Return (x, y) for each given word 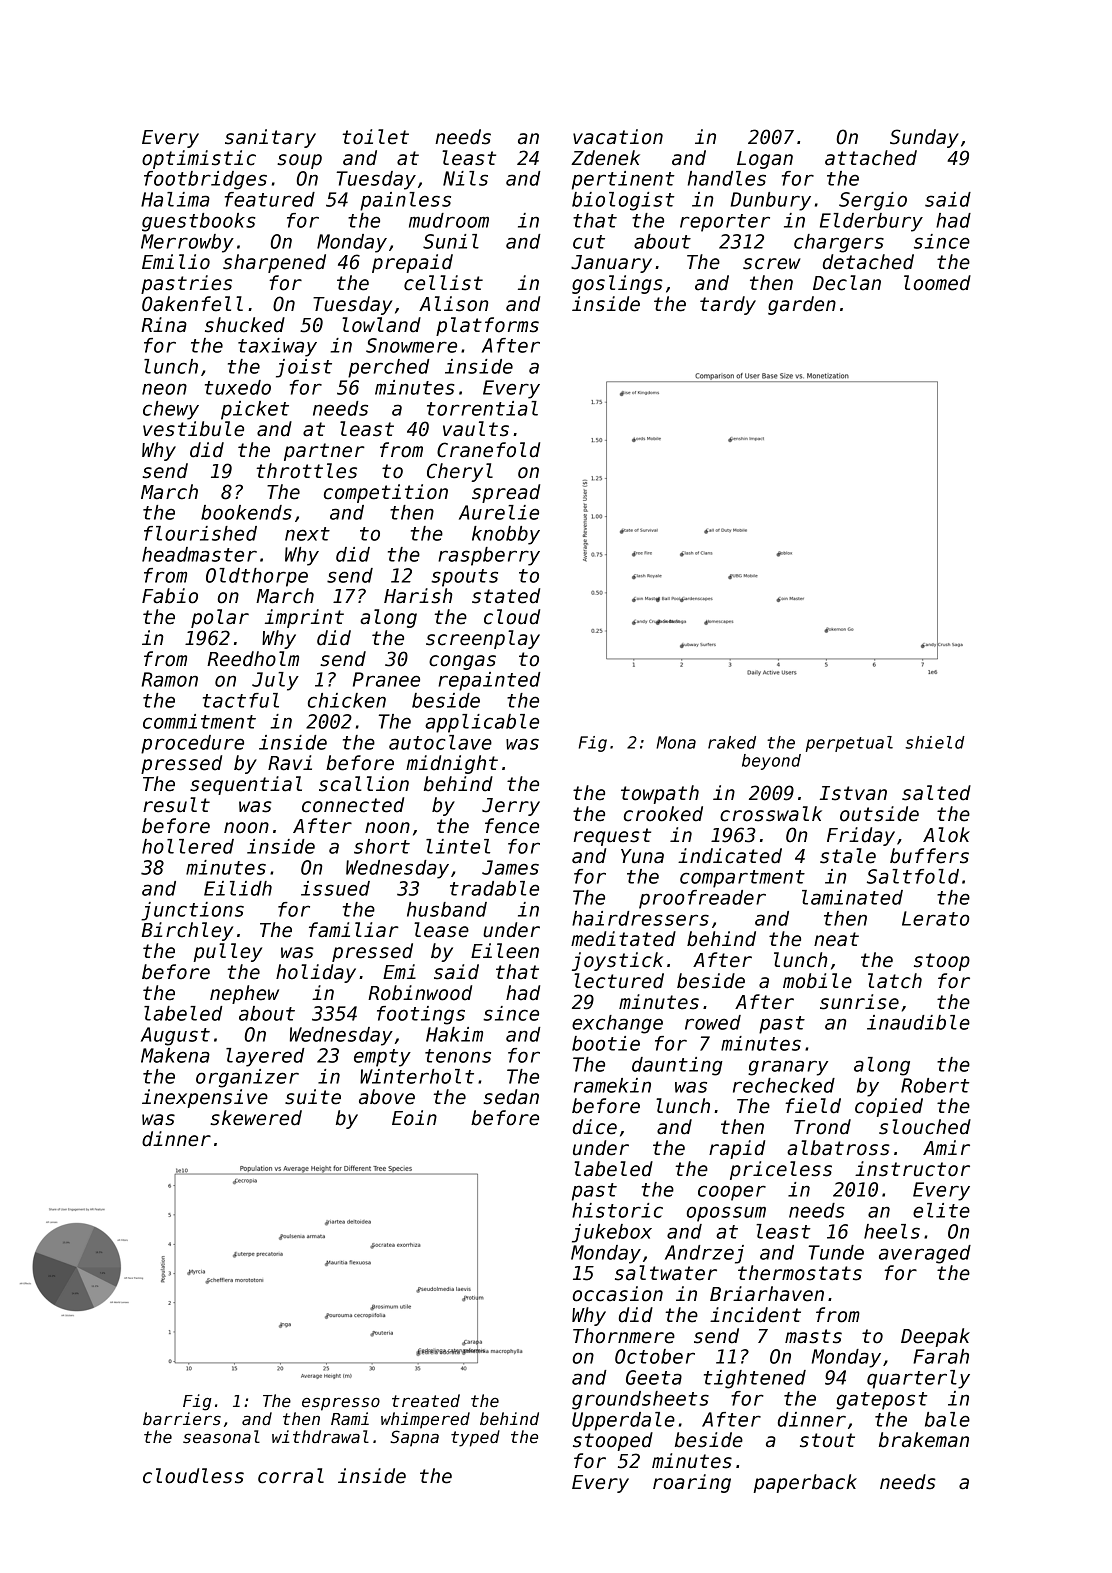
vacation (618, 137)
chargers (839, 243)
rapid (737, 1149)
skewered (256, 1118)
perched (389, 368)
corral (291, 1476)
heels (892, 1231)
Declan (847, 283)
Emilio (176, 262)
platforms (487, 326)
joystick (617, 961)
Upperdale (623, 1421)
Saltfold (913, 876)
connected (353, 805)
